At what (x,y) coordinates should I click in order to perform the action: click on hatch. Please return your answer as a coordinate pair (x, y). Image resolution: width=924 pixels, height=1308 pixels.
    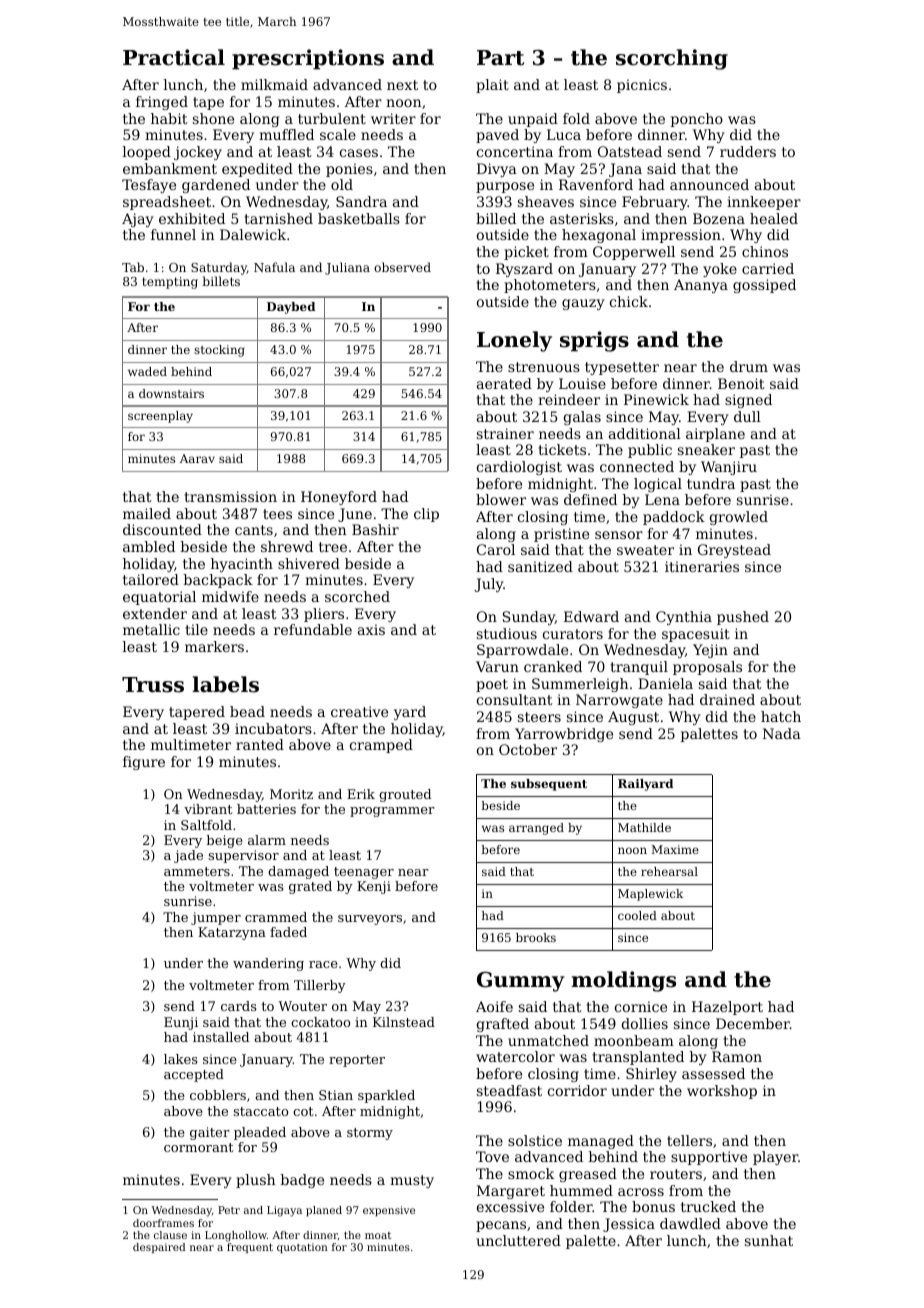
    Looking at the image, I should click on (781, 716).
